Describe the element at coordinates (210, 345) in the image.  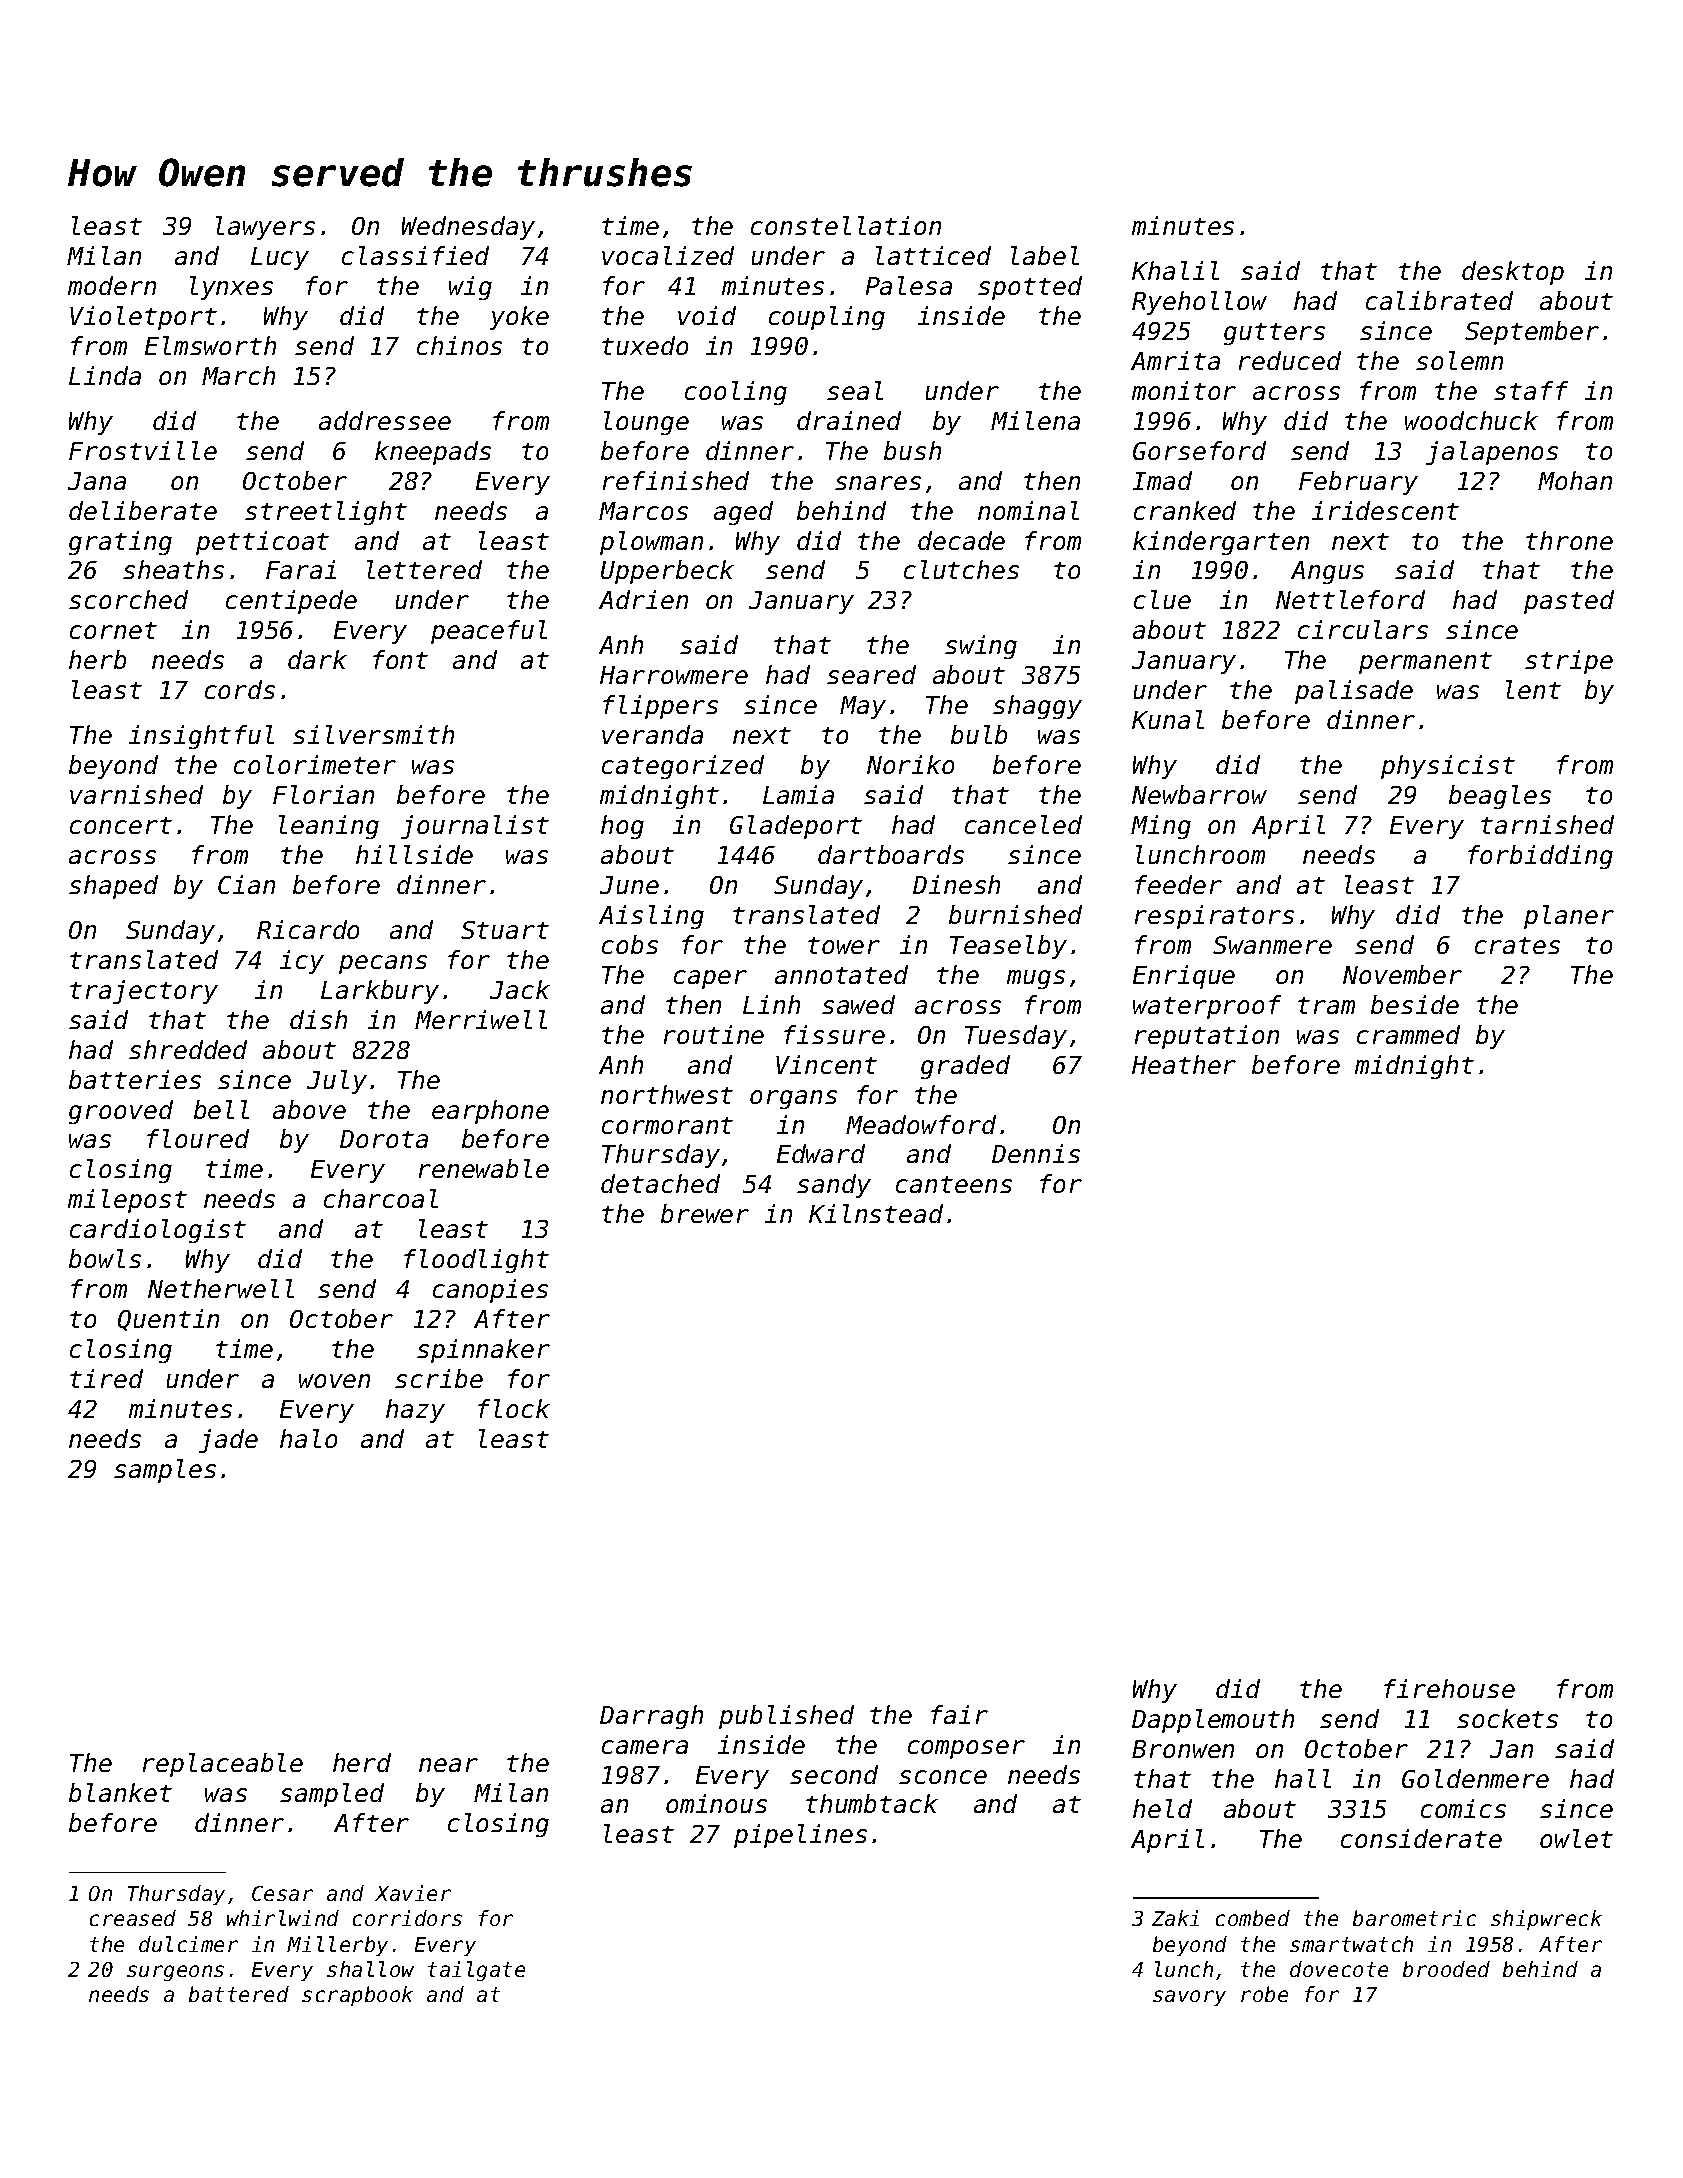
I see `Elmsworth` at that location.
